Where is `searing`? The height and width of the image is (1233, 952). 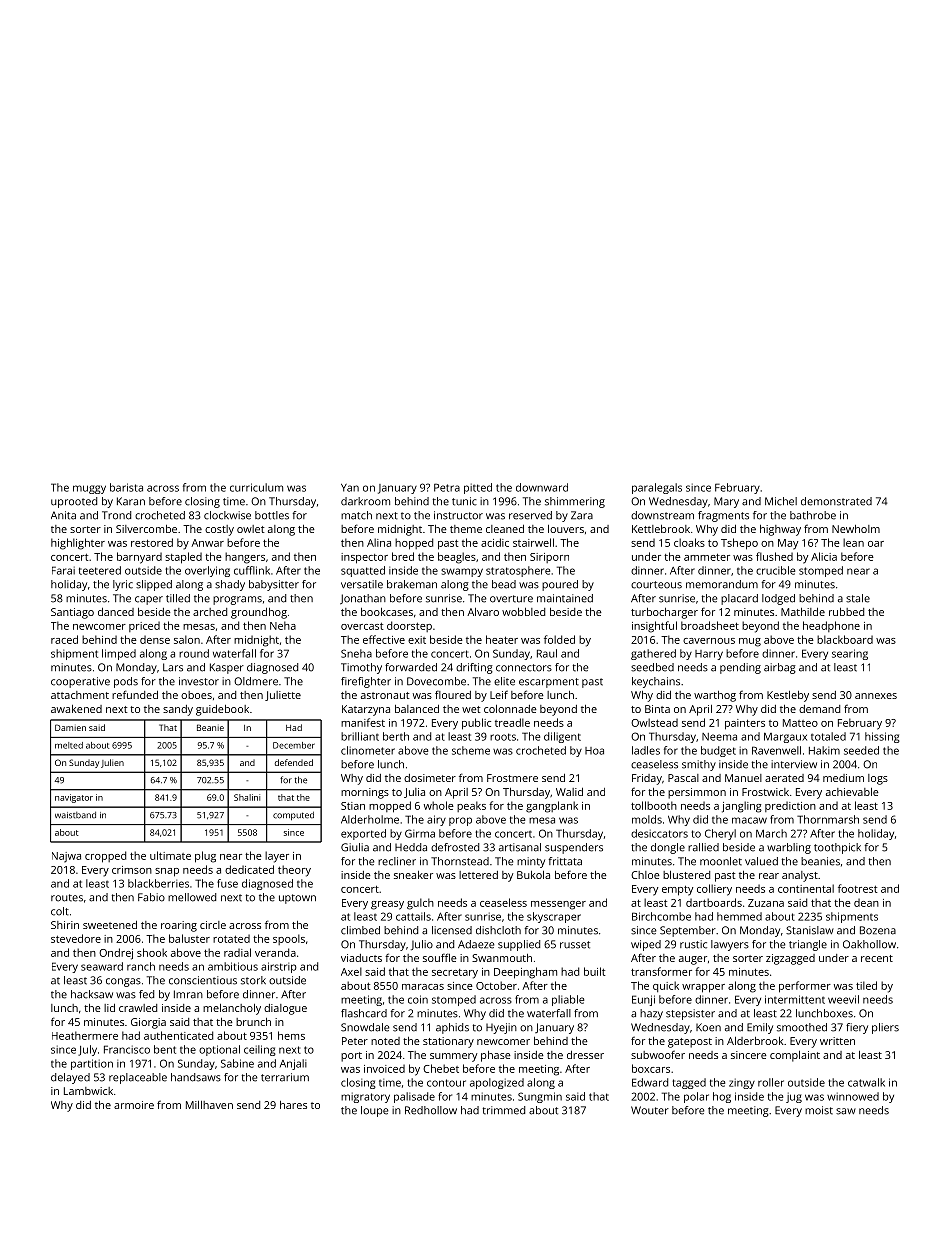
searing is located at coordinates (850, 654).
